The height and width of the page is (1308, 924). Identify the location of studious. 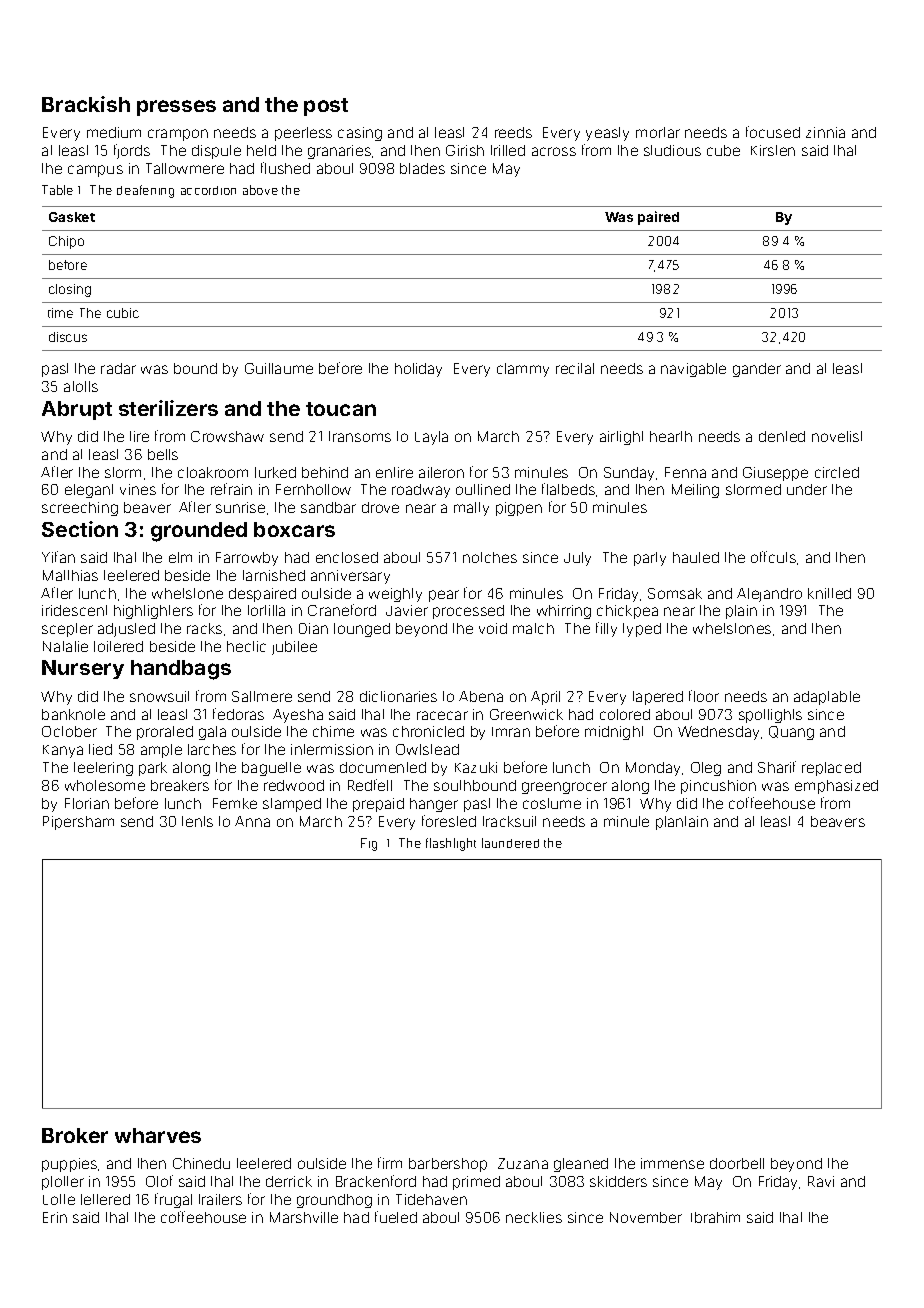
(672, 150).
